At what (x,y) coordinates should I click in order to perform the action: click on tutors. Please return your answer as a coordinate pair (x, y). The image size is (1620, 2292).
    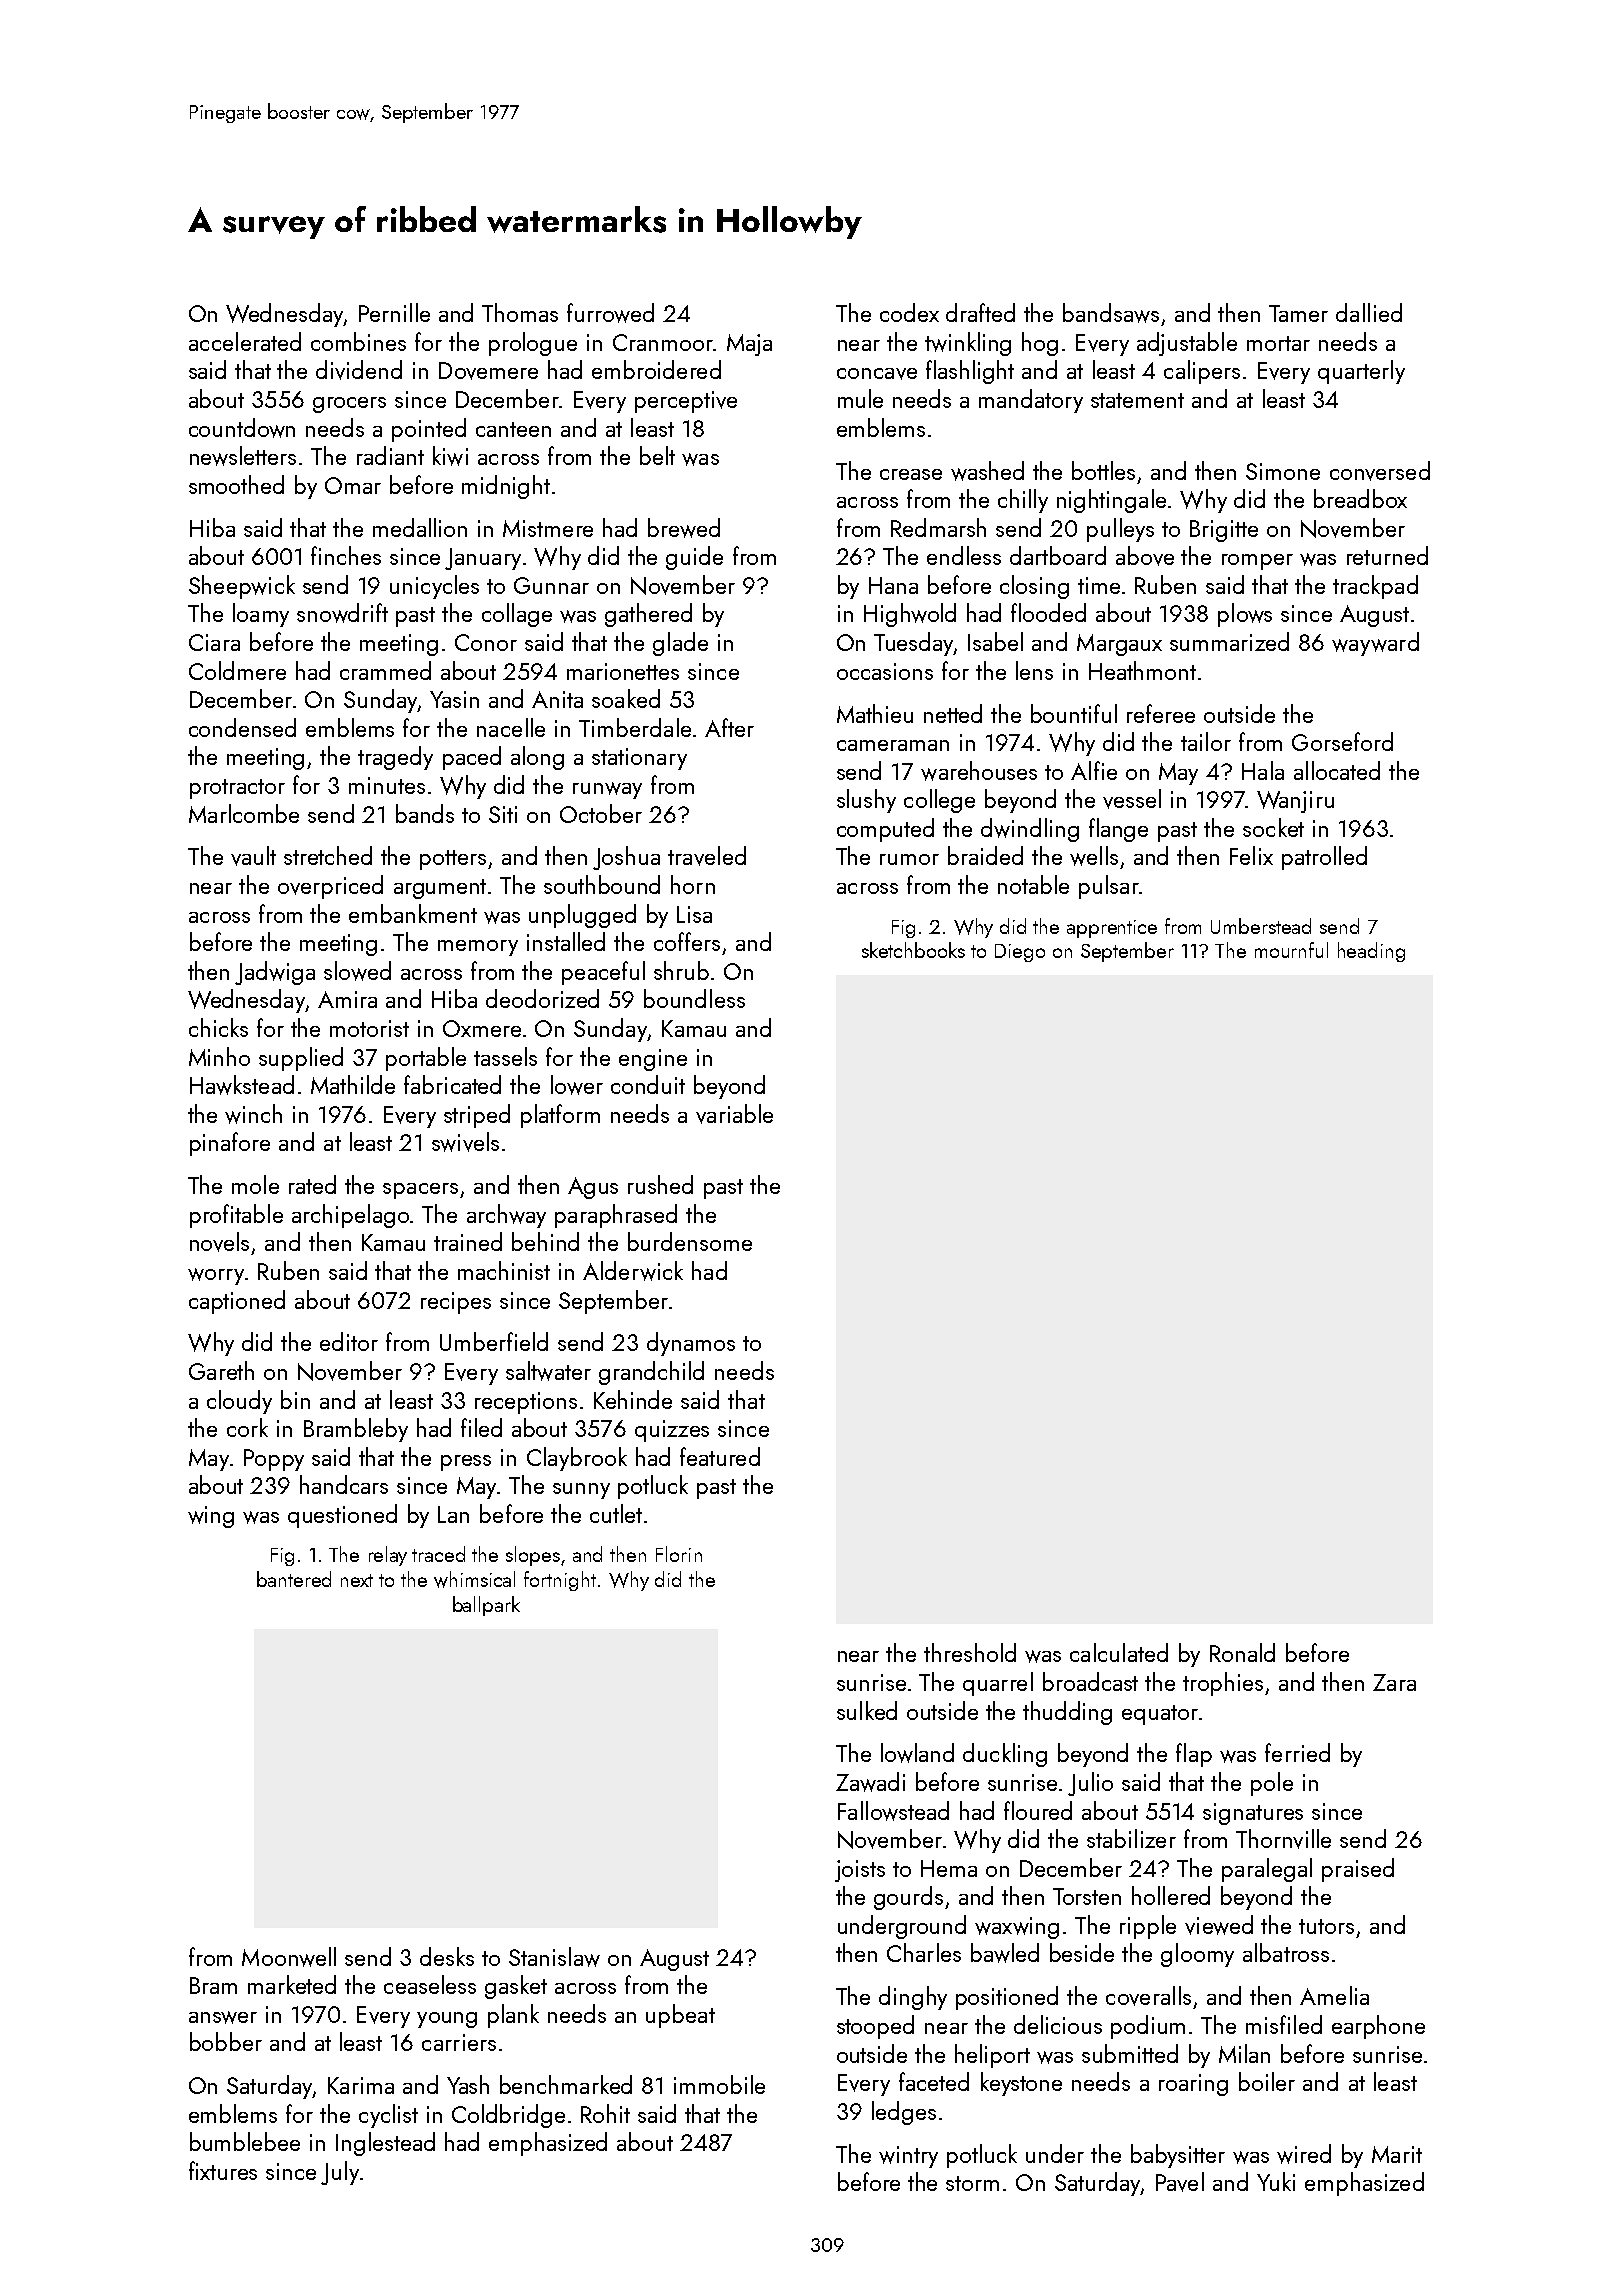
    Looking at the image, I should click on (1326, 1926).
